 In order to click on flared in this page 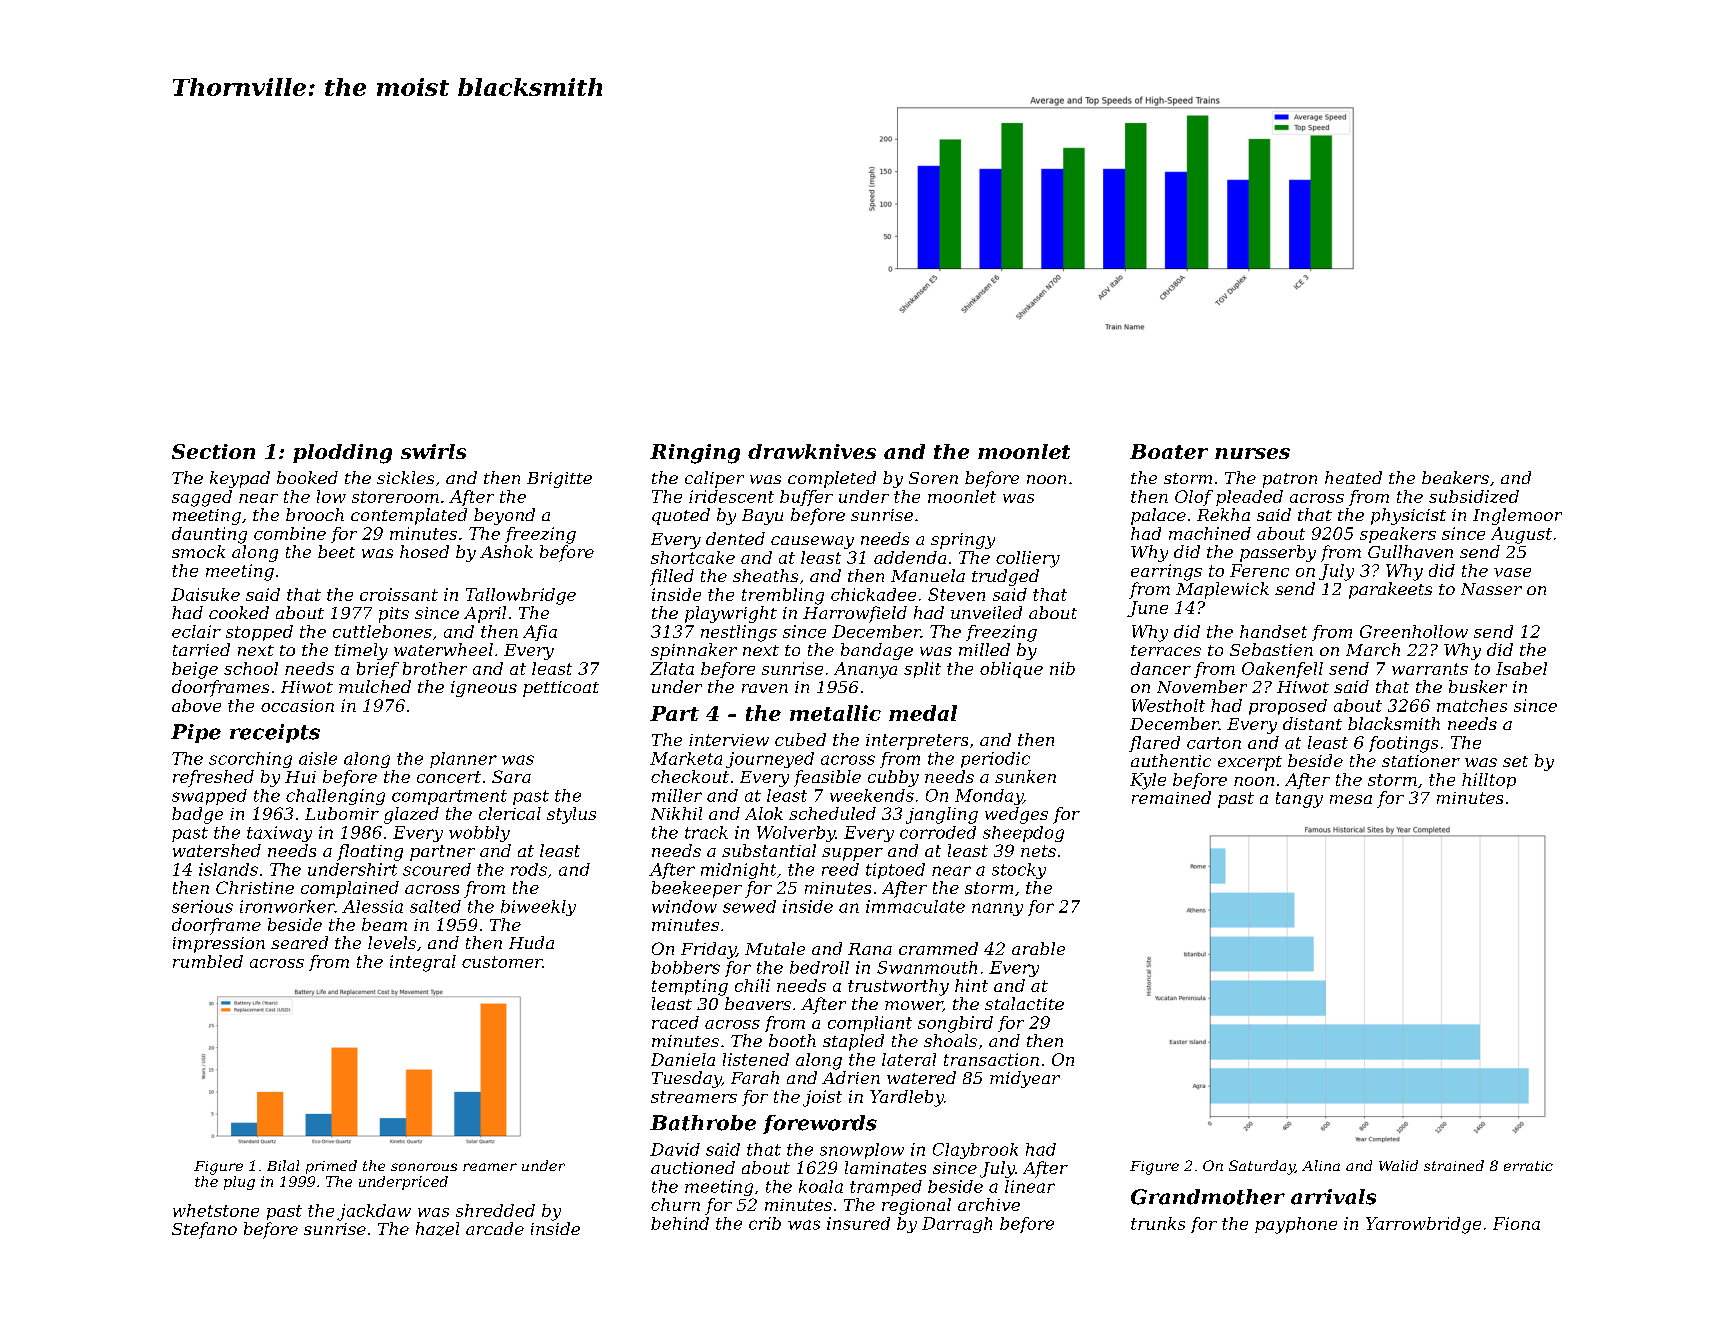, I will do `click(1154, 744)`.
